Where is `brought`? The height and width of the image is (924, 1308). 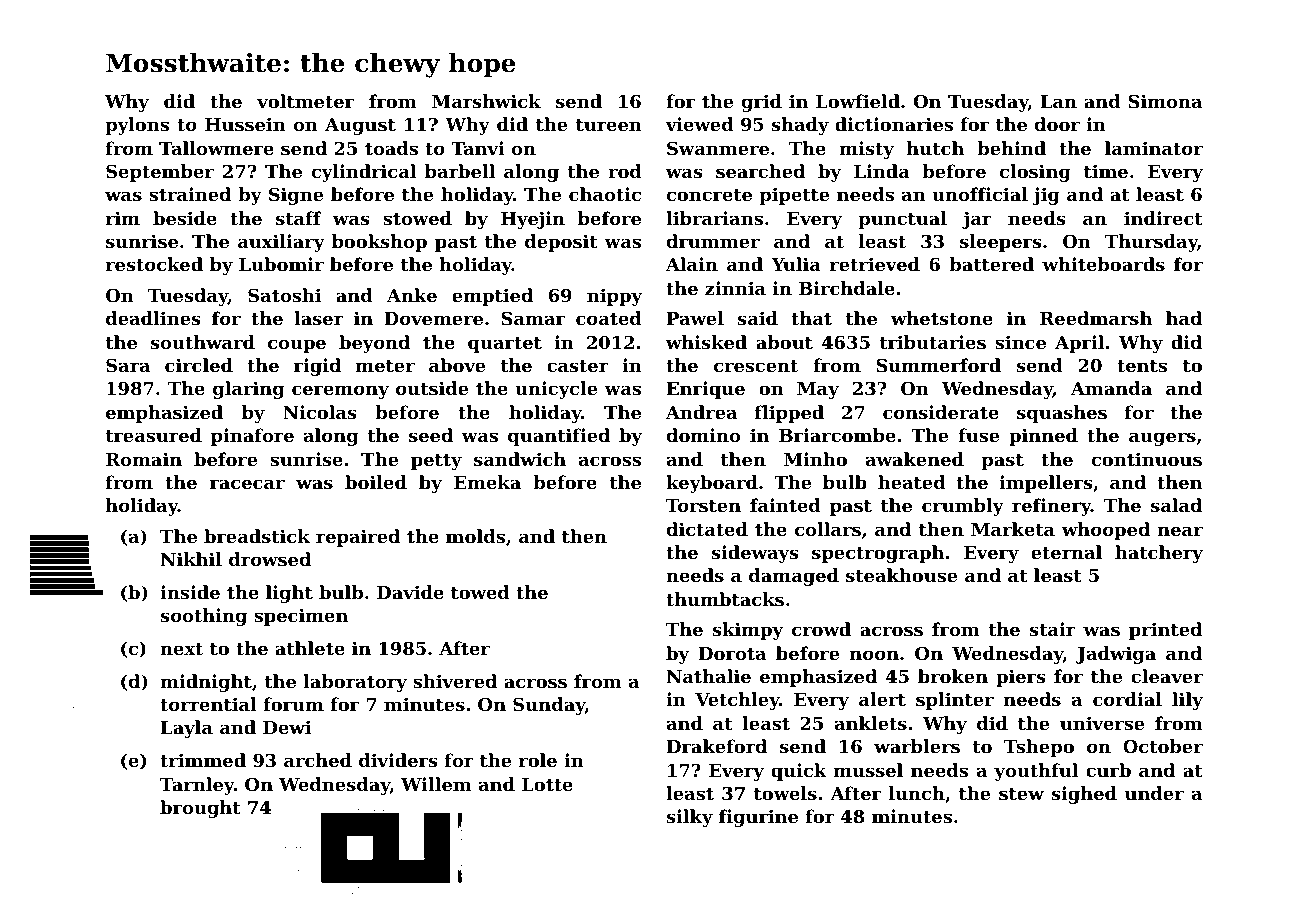 brought is located at coordinates (200, 809).
